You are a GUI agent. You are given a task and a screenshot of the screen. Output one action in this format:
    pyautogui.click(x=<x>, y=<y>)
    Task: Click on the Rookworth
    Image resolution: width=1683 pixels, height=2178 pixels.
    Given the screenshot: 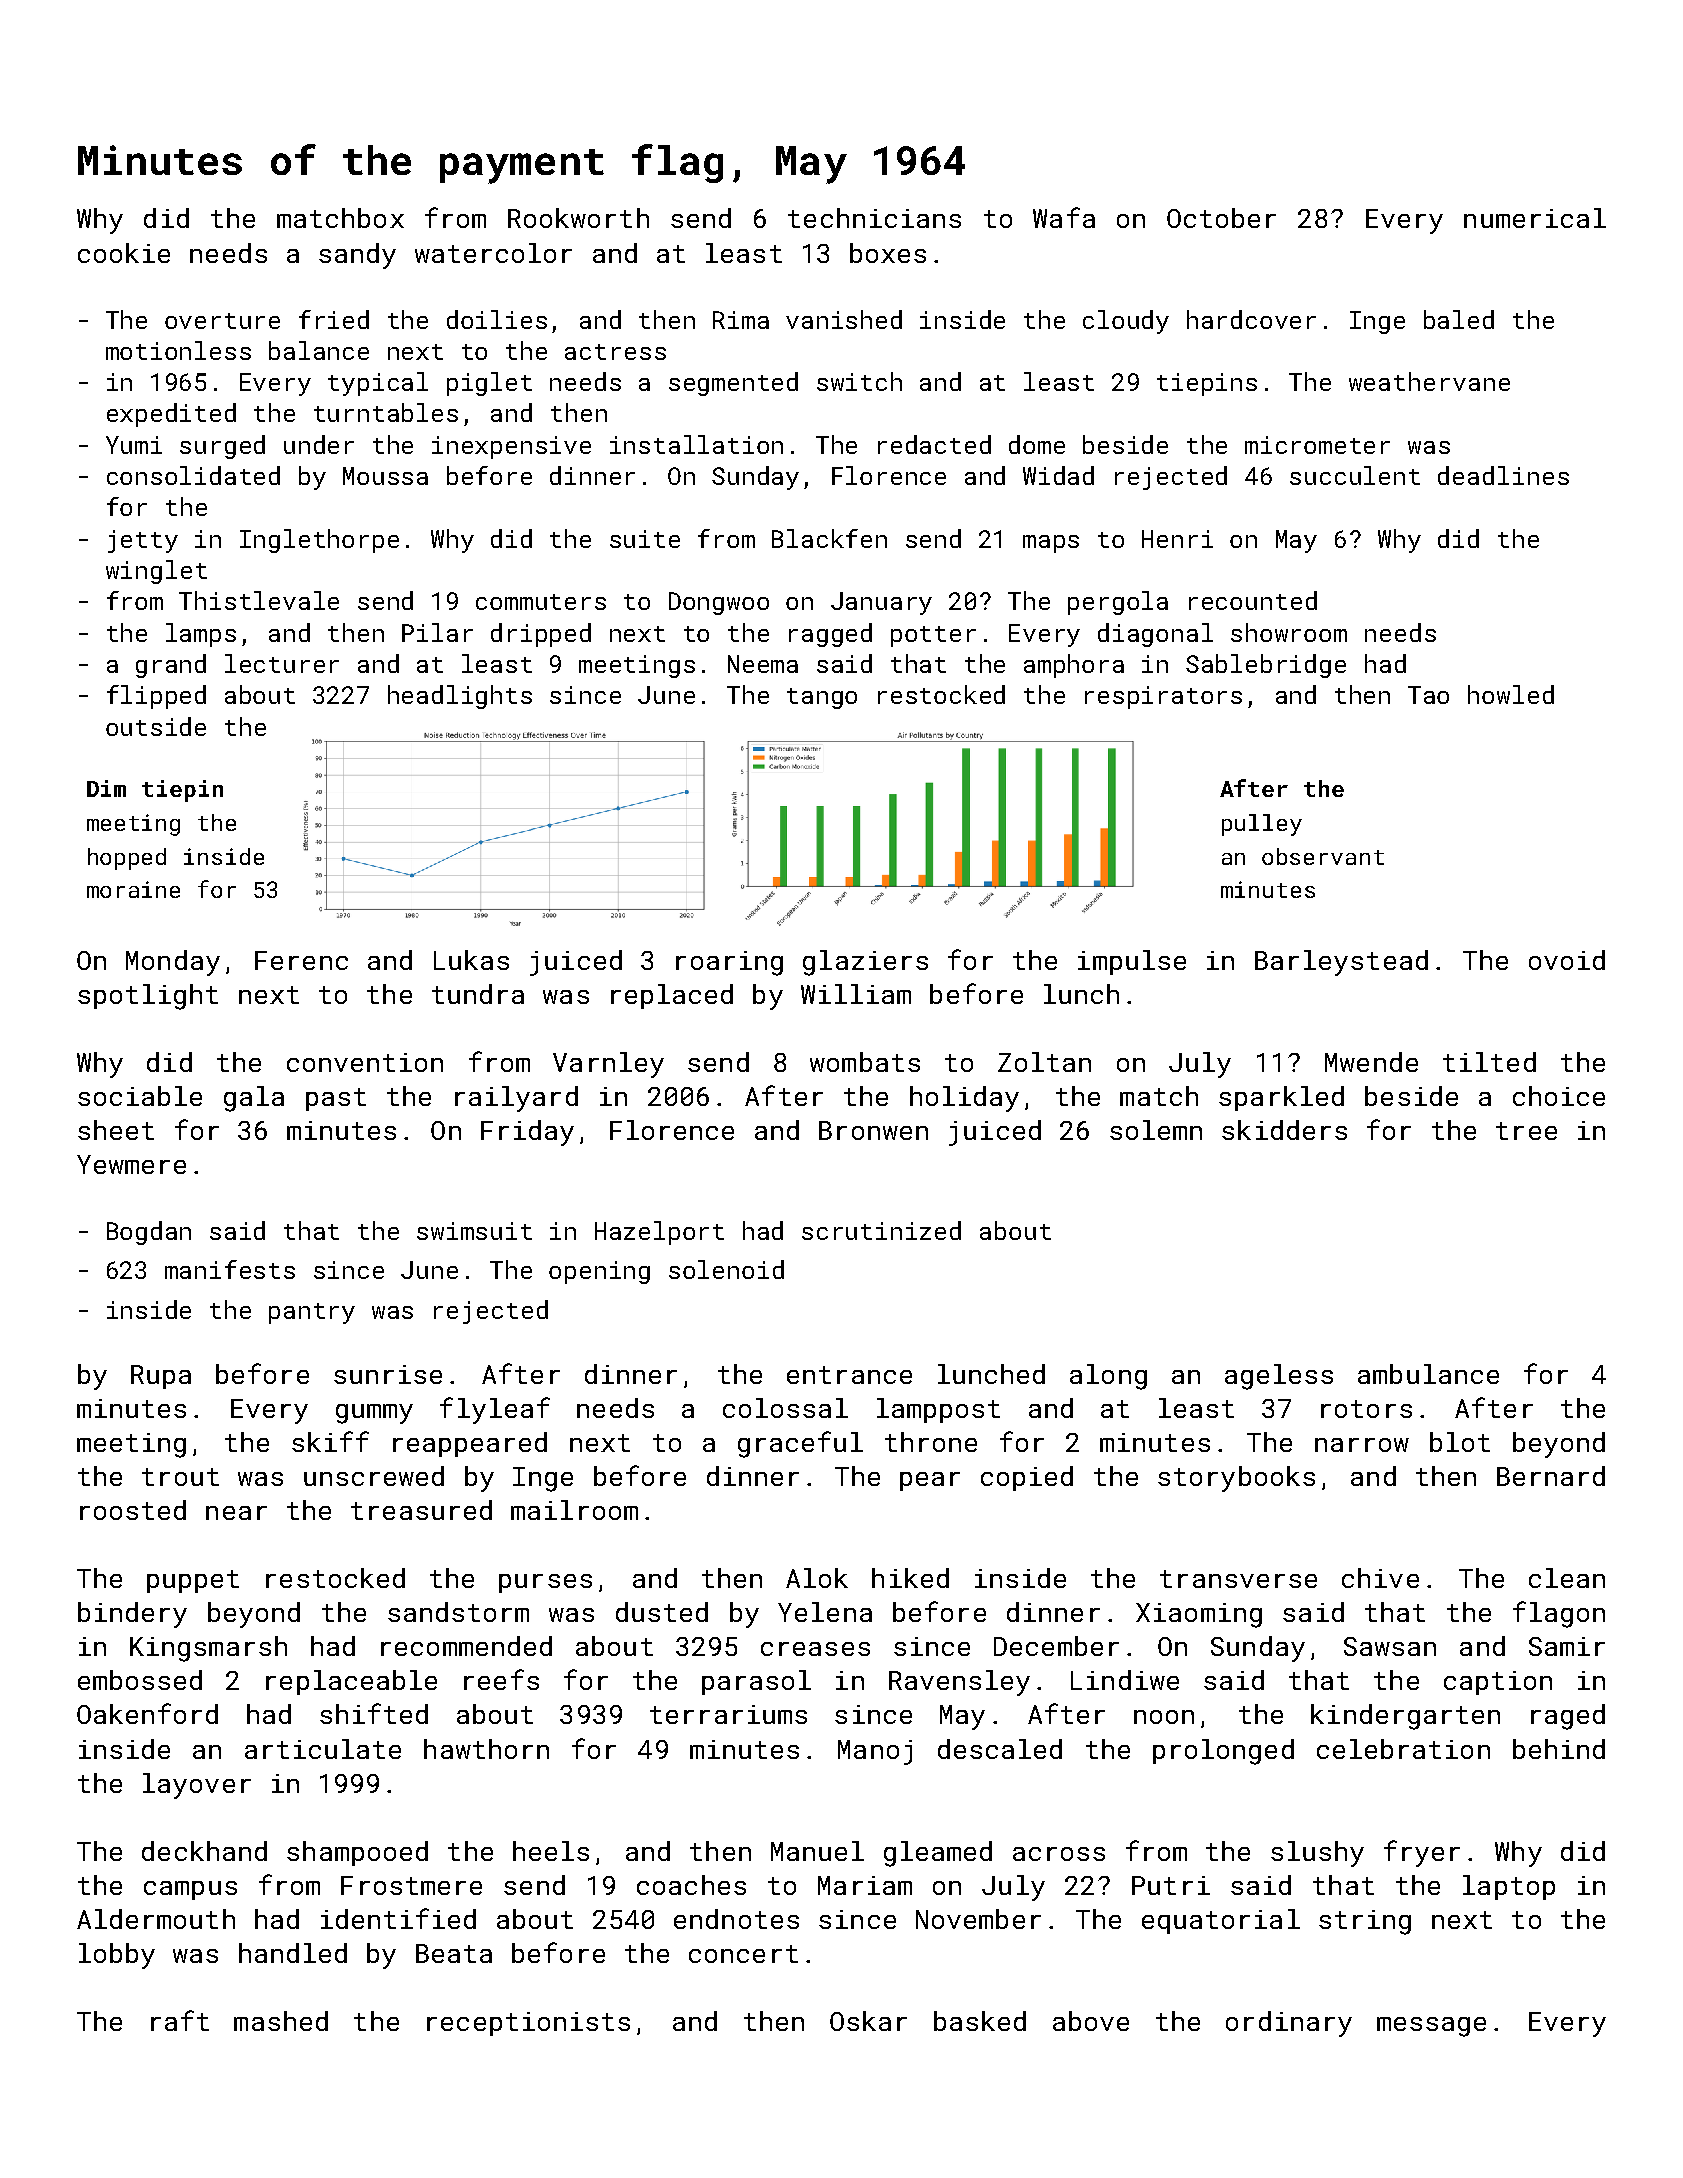 What is the action you would take?
    pyautogui.click(x=578, y=218)
